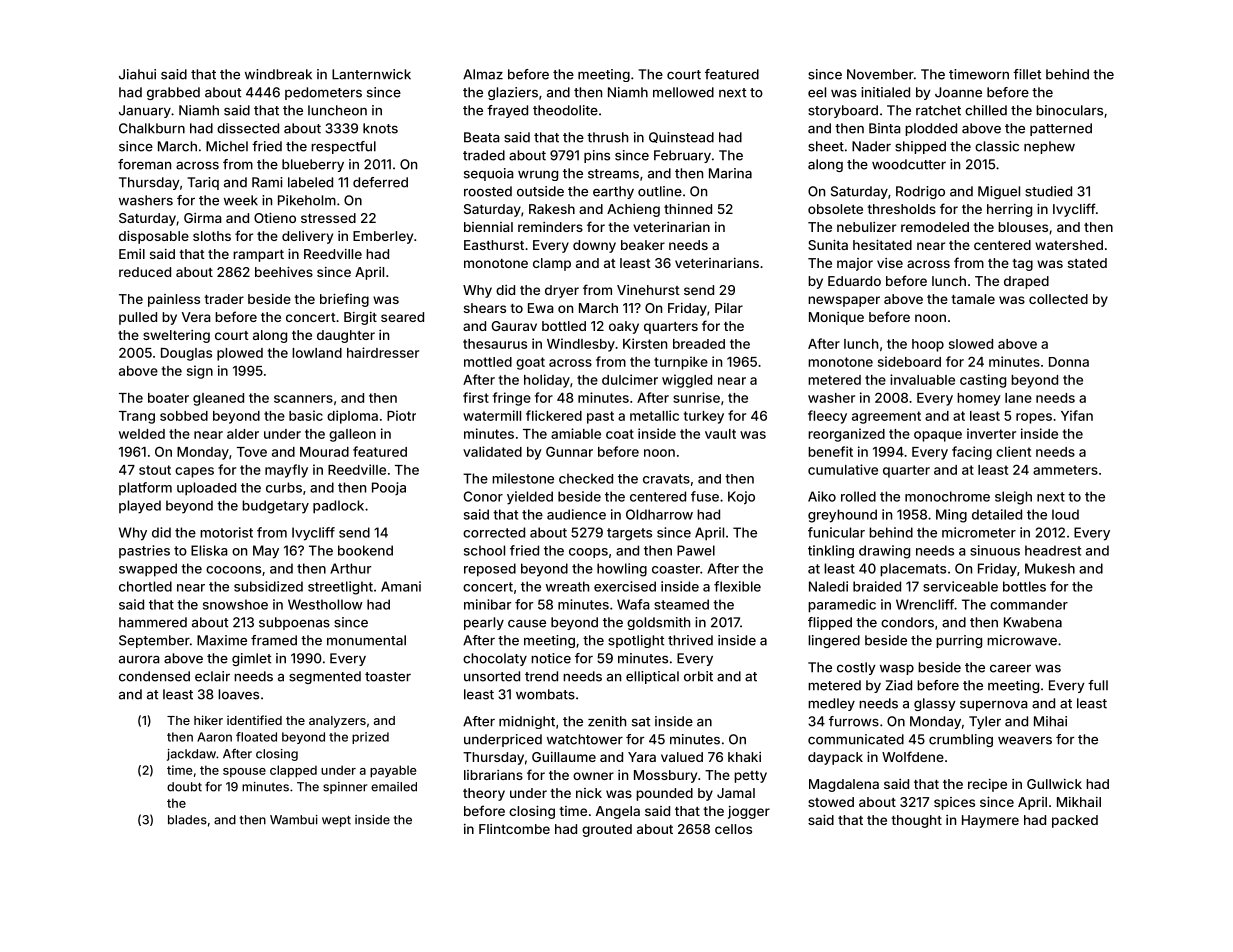 The width and height of the page is (1233, 952). Describe the element at coordinates (855, 264) in the page. I see `major` at that location.
